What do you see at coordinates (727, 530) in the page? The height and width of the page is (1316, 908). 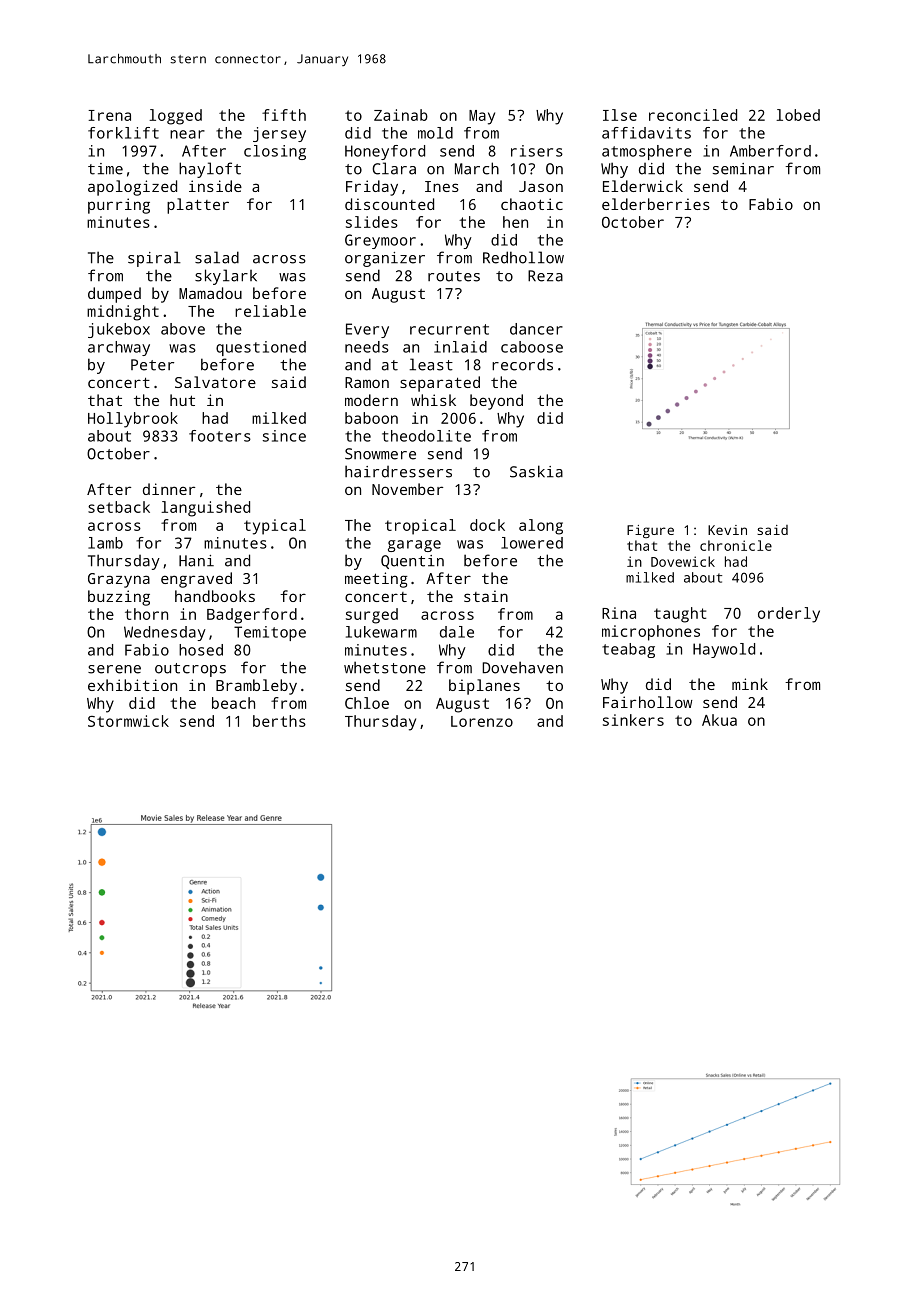 I see `Kevin` at bounding box center [727, 530].
